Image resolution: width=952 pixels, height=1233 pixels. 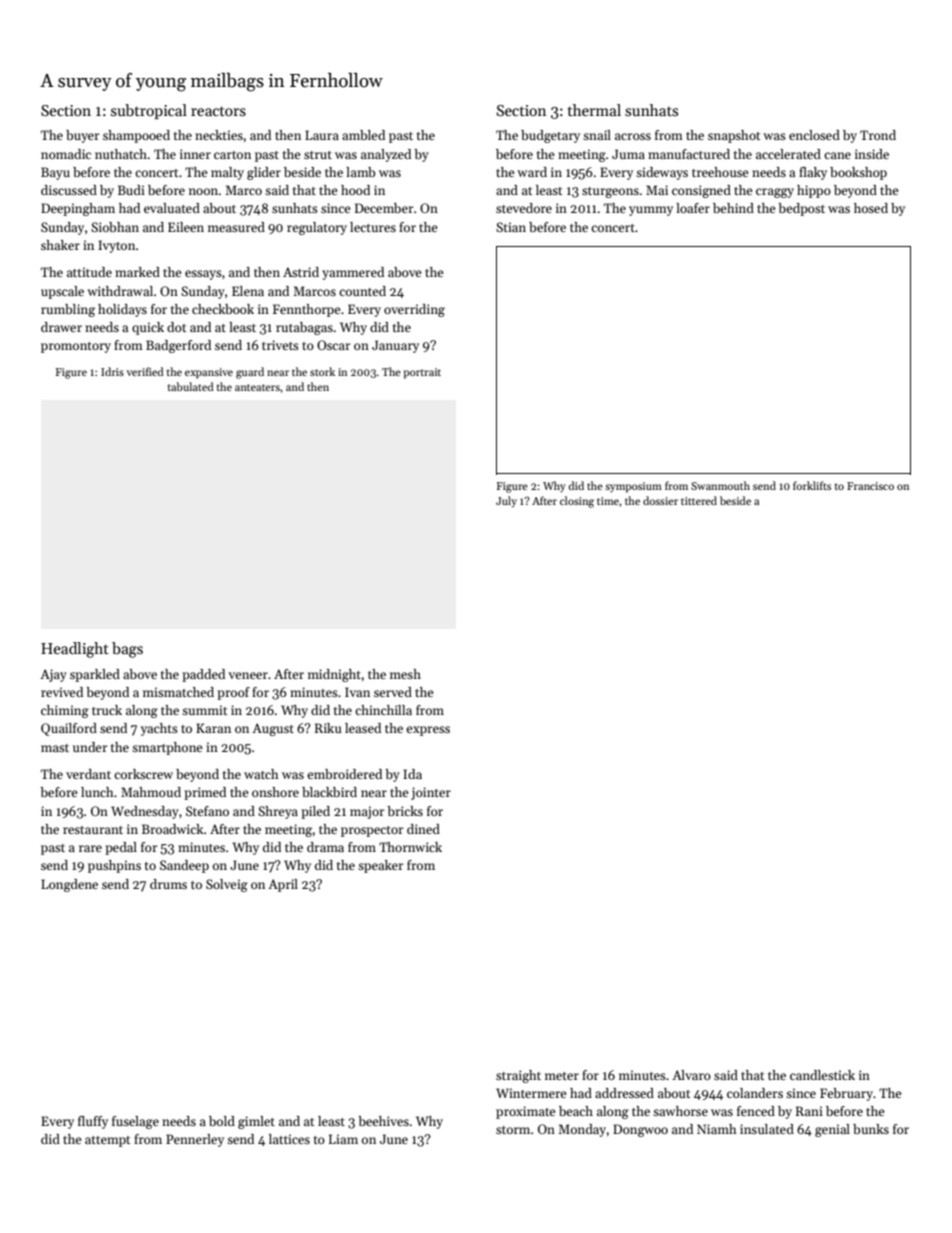 I want to click on yummy, so click(x=651, y=211).
